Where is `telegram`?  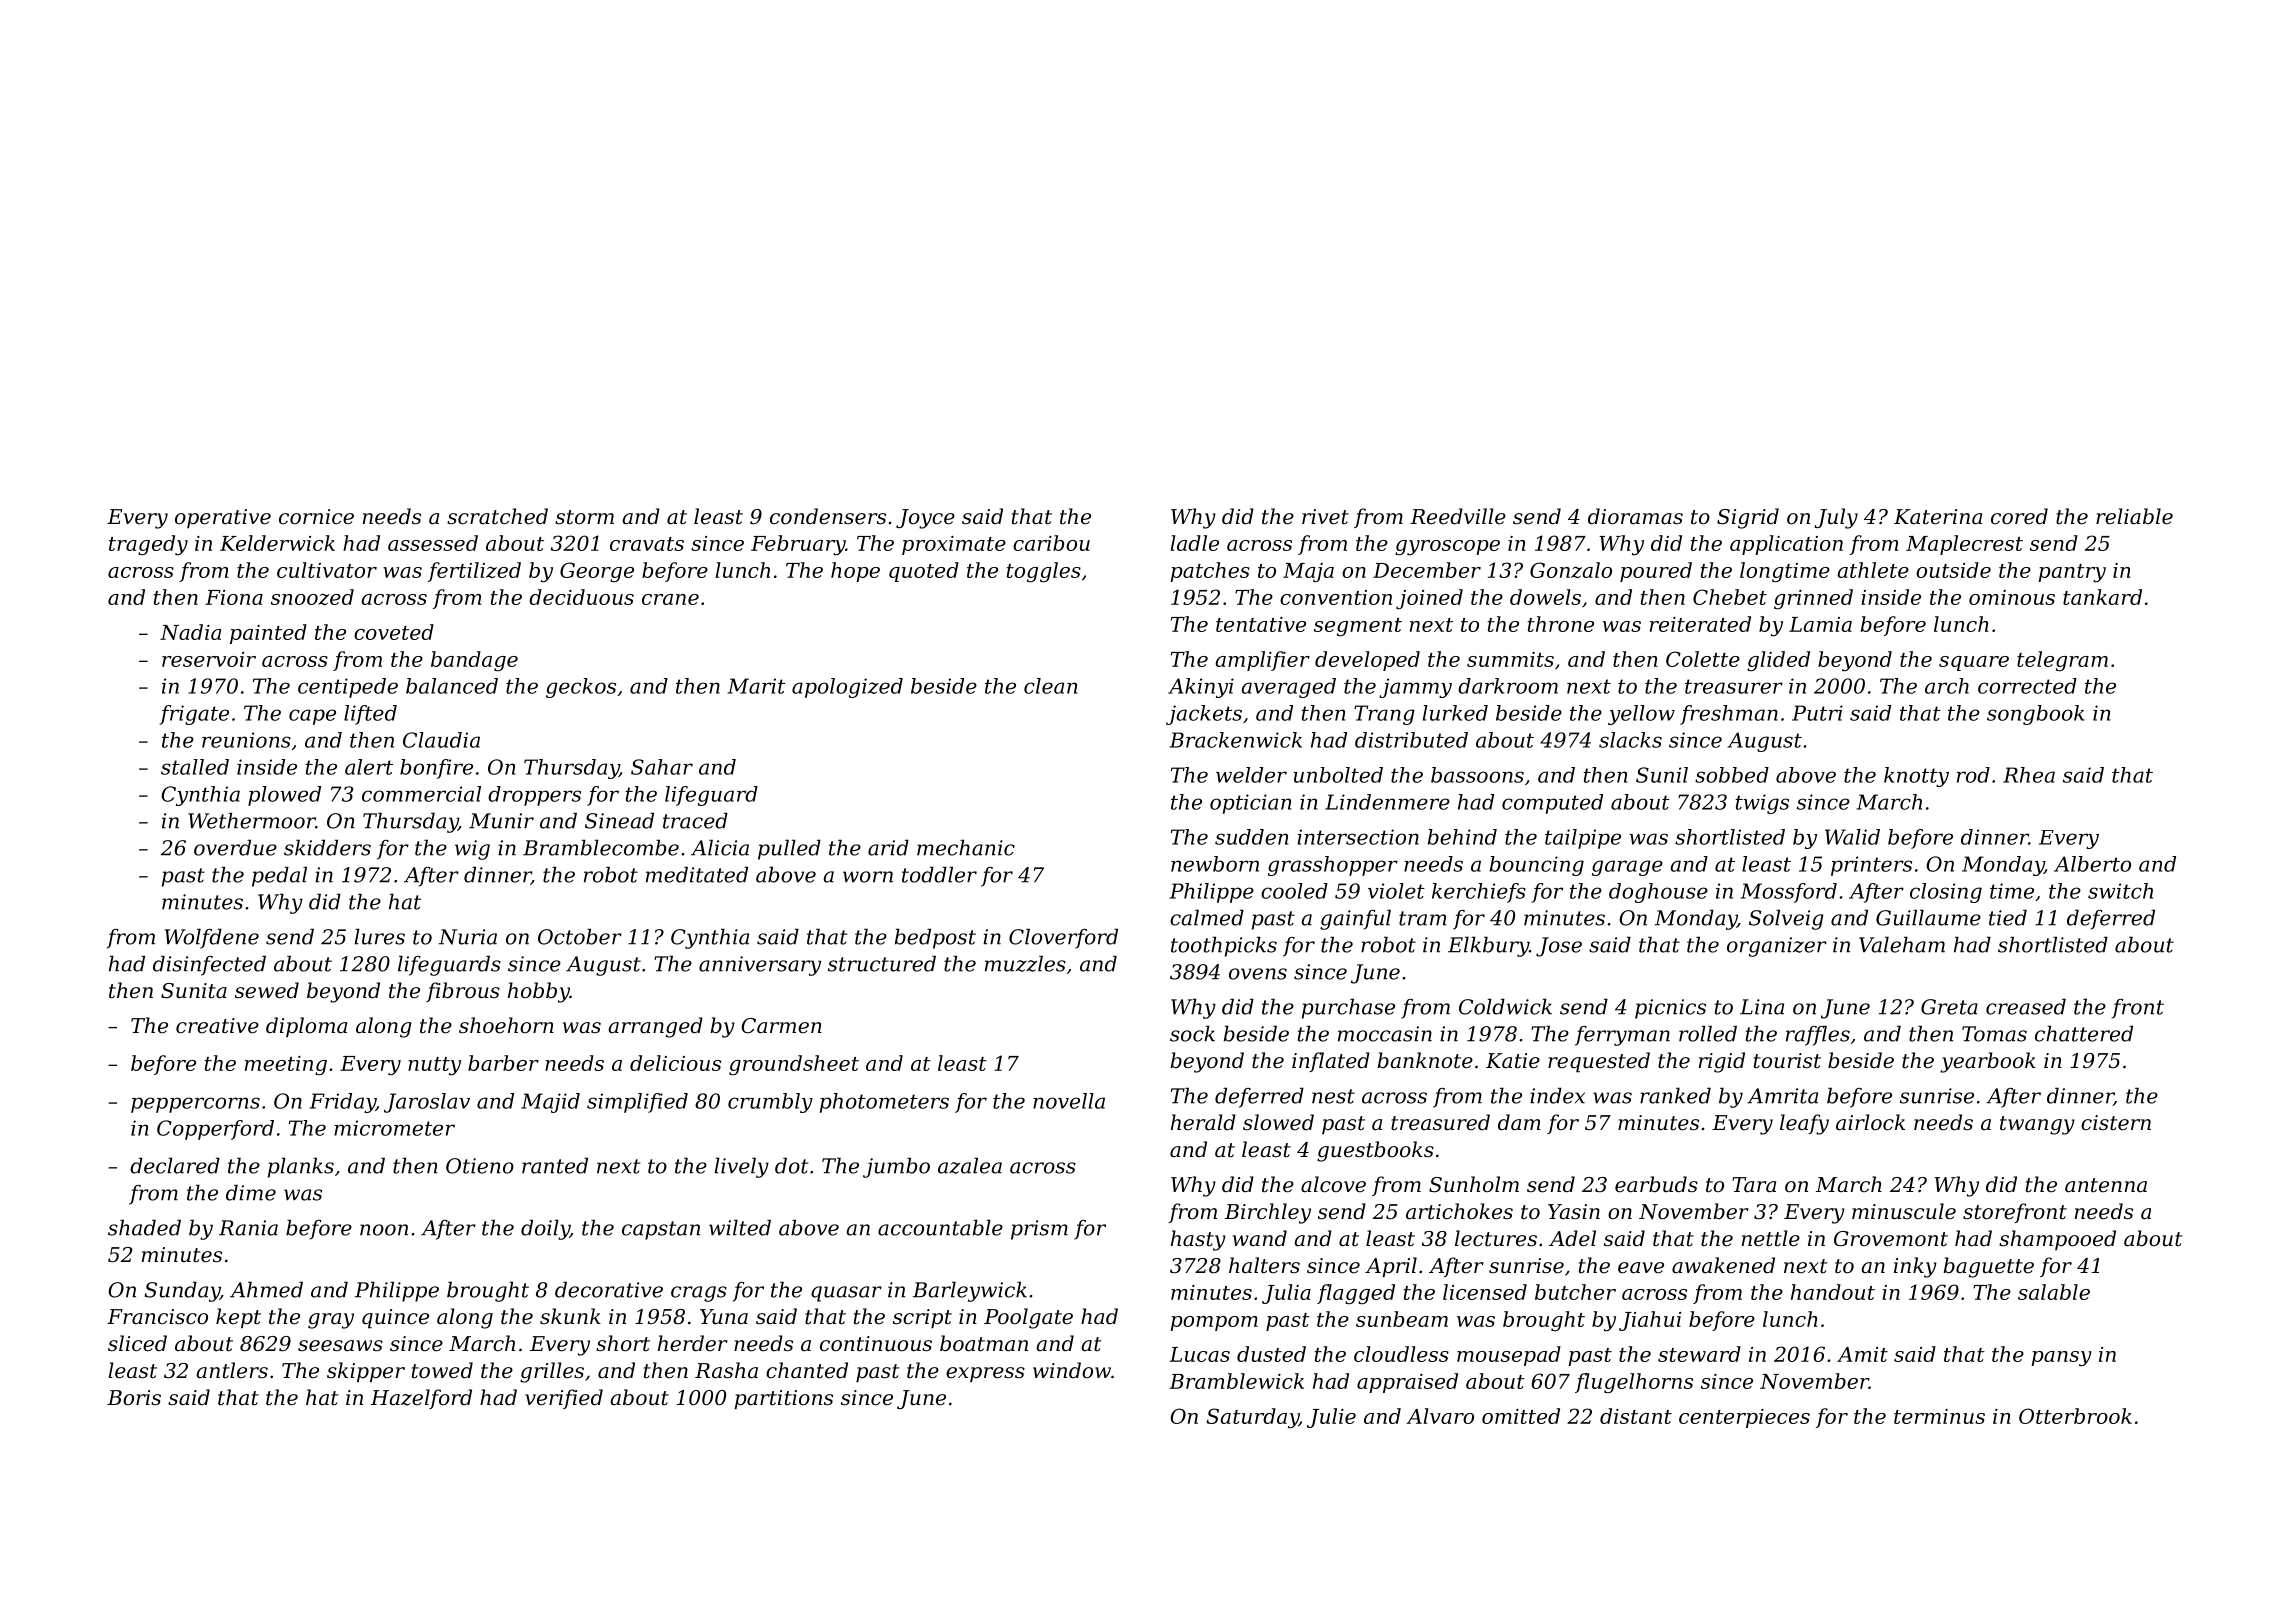
telegram is located at coordinates (2062, 661).
